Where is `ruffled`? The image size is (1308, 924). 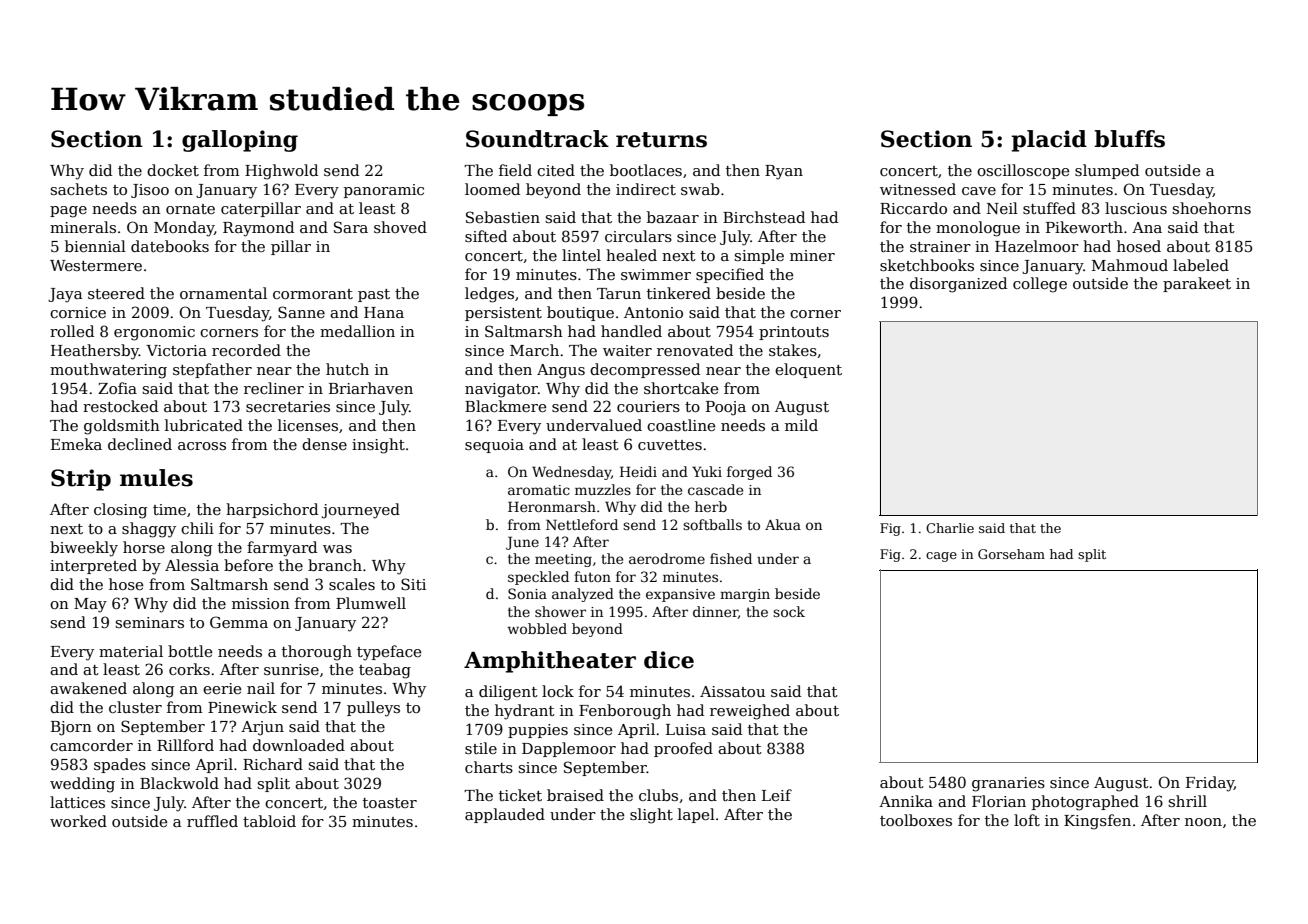
ruffled is located at coordinates (212, 821).
